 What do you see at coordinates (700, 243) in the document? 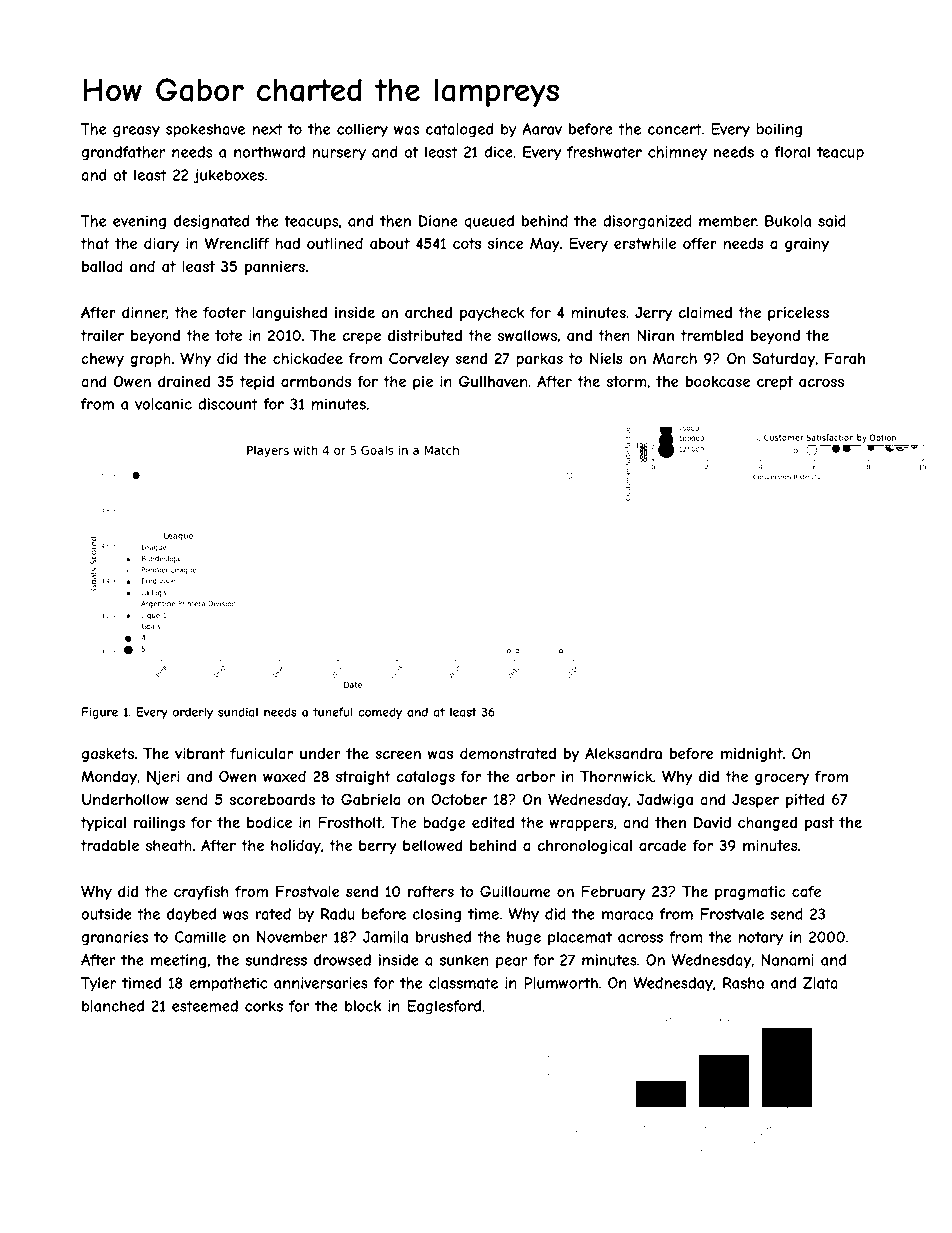
I see `offer` at bounding box center [700, 243].
